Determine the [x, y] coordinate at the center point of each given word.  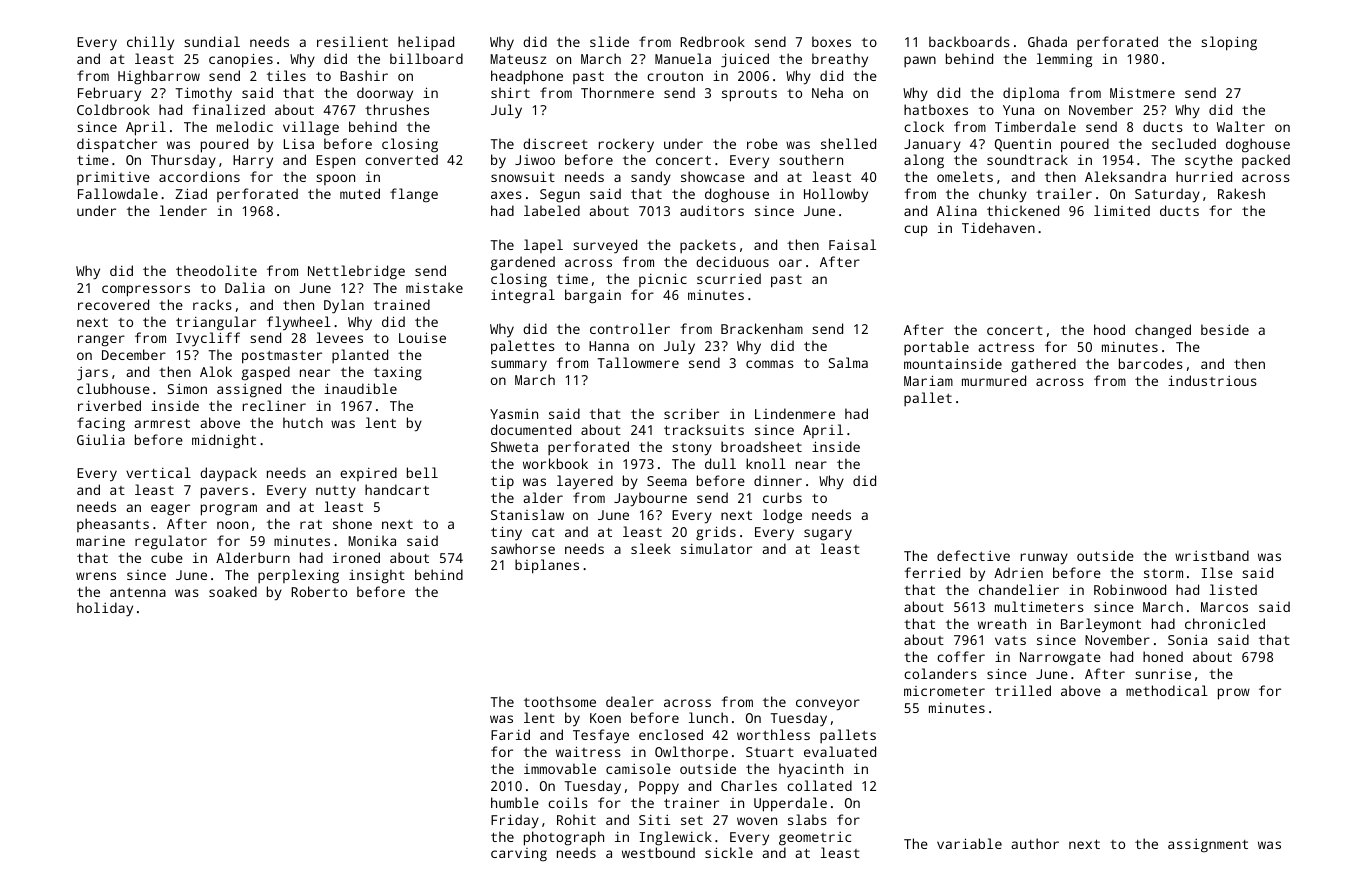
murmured [994, 380]
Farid [510, 734]
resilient [352, 41]
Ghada [1047, 41]
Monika [372, 540]
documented [531, 429]
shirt [510, 92]
